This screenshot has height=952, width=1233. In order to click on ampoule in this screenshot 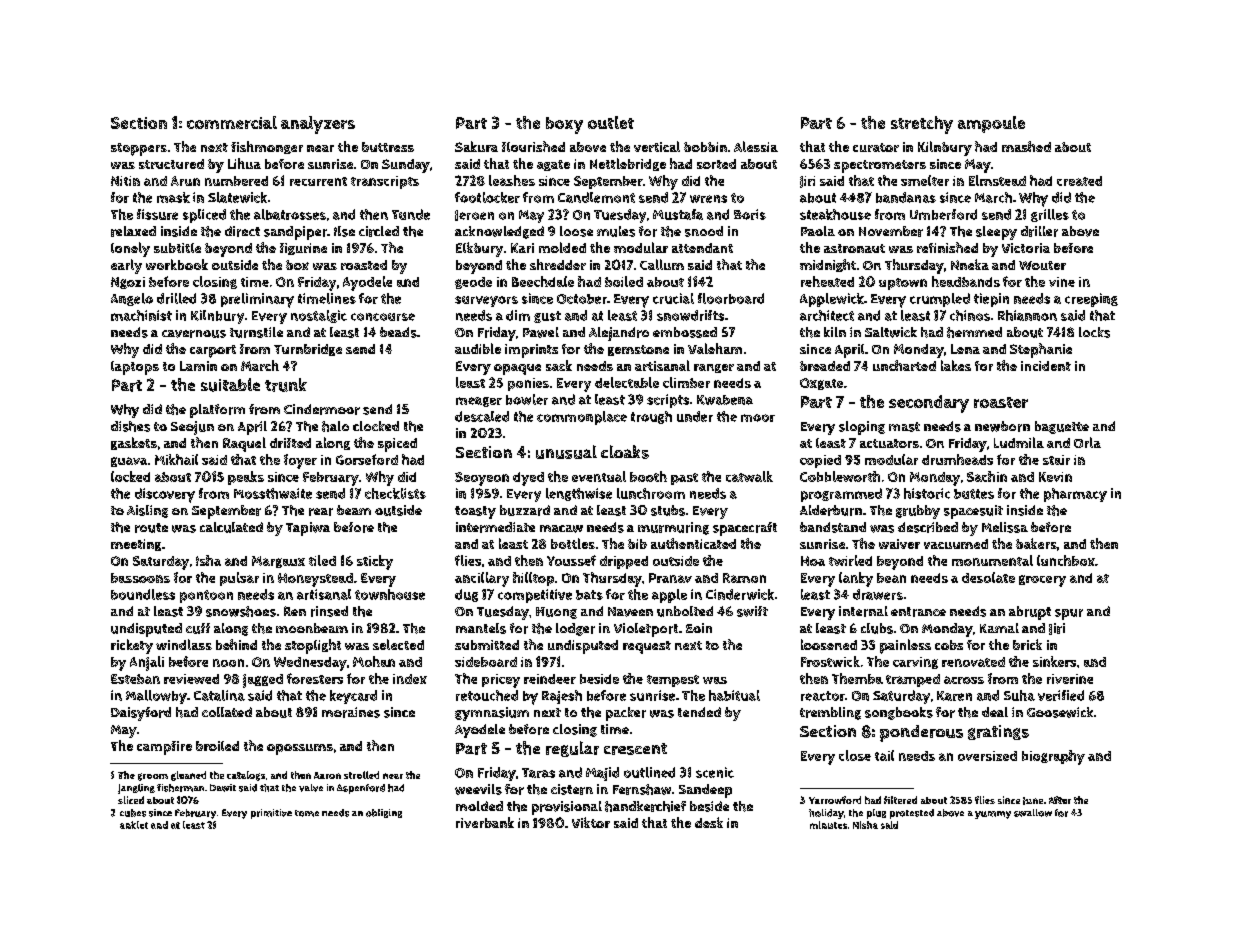, I will do `click(991, 124)`.
